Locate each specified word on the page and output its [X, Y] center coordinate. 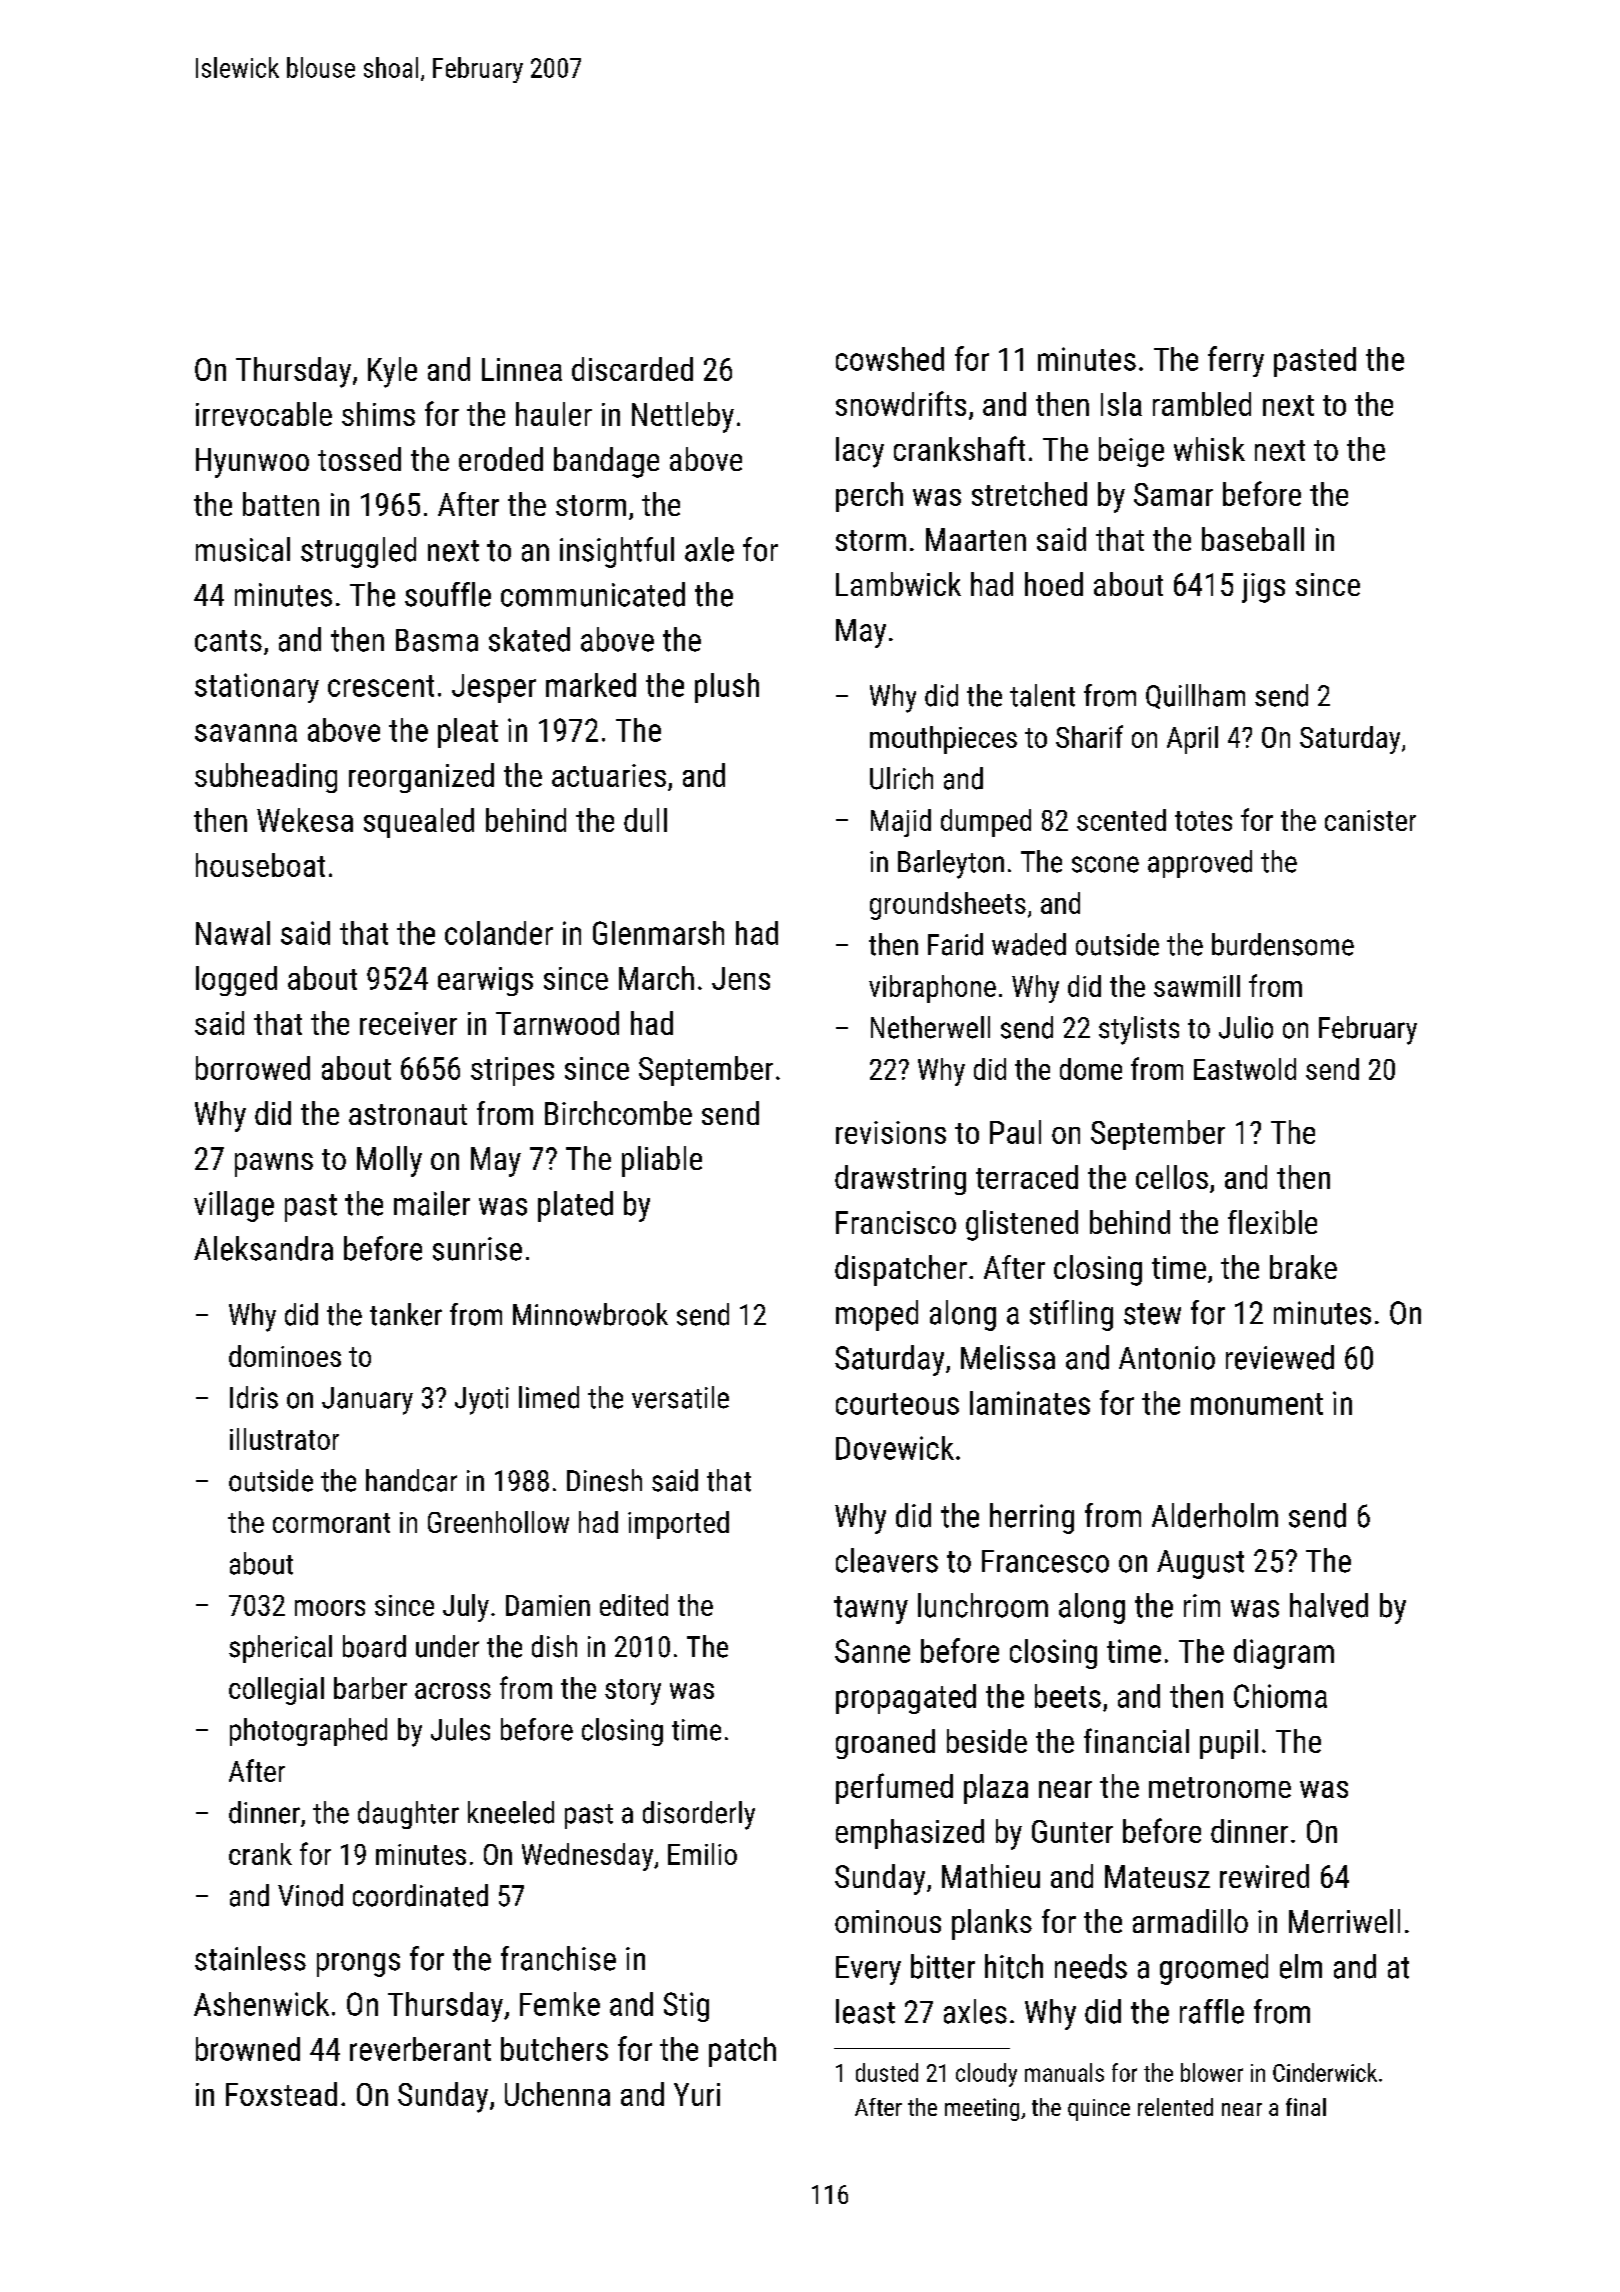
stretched [1029, 494]
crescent [381, 686]
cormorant [331, 1523]
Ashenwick [261, 2004]
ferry [1236, 361]
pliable [662, 1161]
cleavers [887, 1560]
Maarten [976, 539]
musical [243, 549]
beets [1068, 1696]
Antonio [1167, 1358]
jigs [1263, 588]
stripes [512, 1071]
